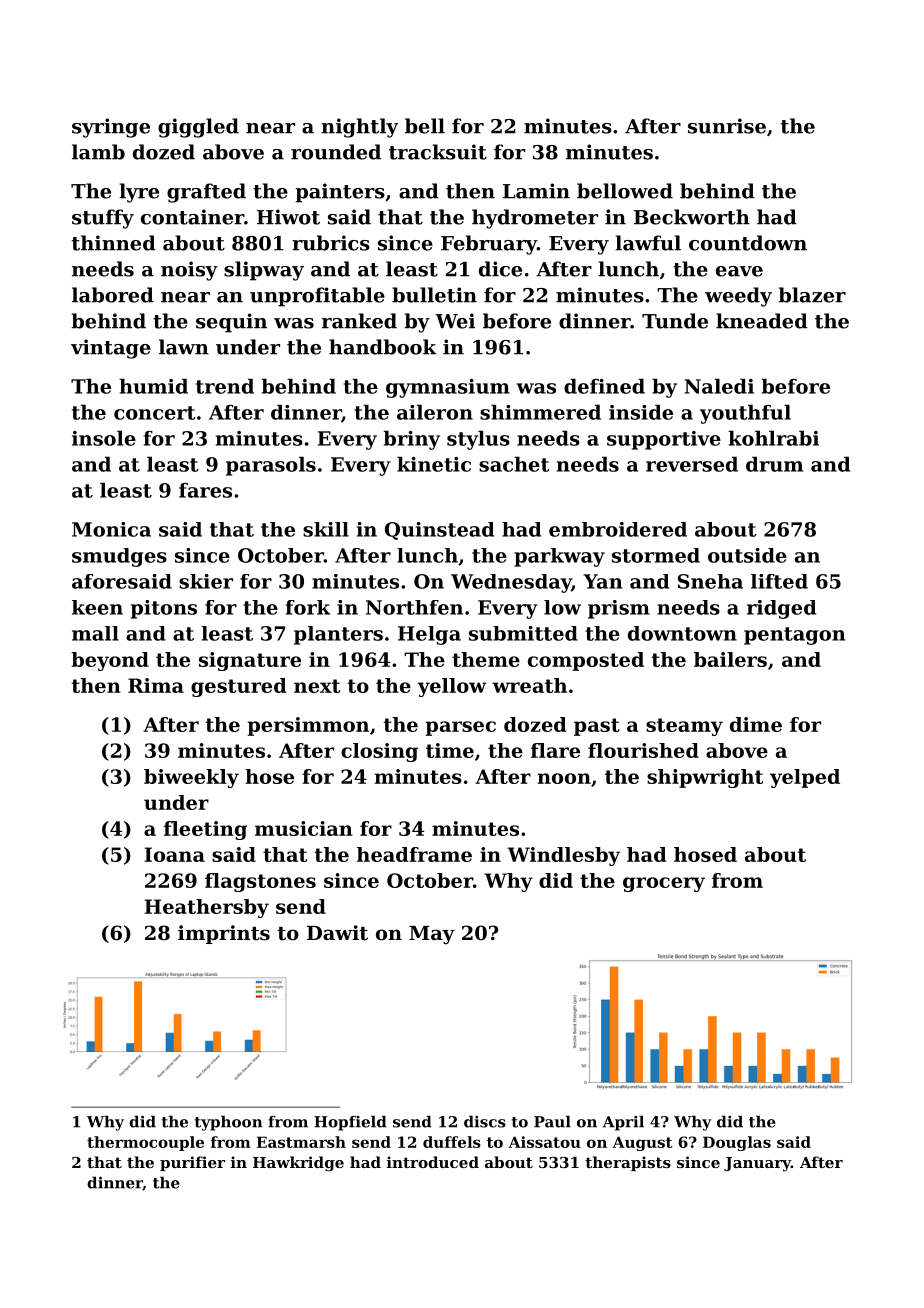 The image size is (924, 1308). Describe the element at coordinates (224, 934) in the document. I see `imprints` at that location.
